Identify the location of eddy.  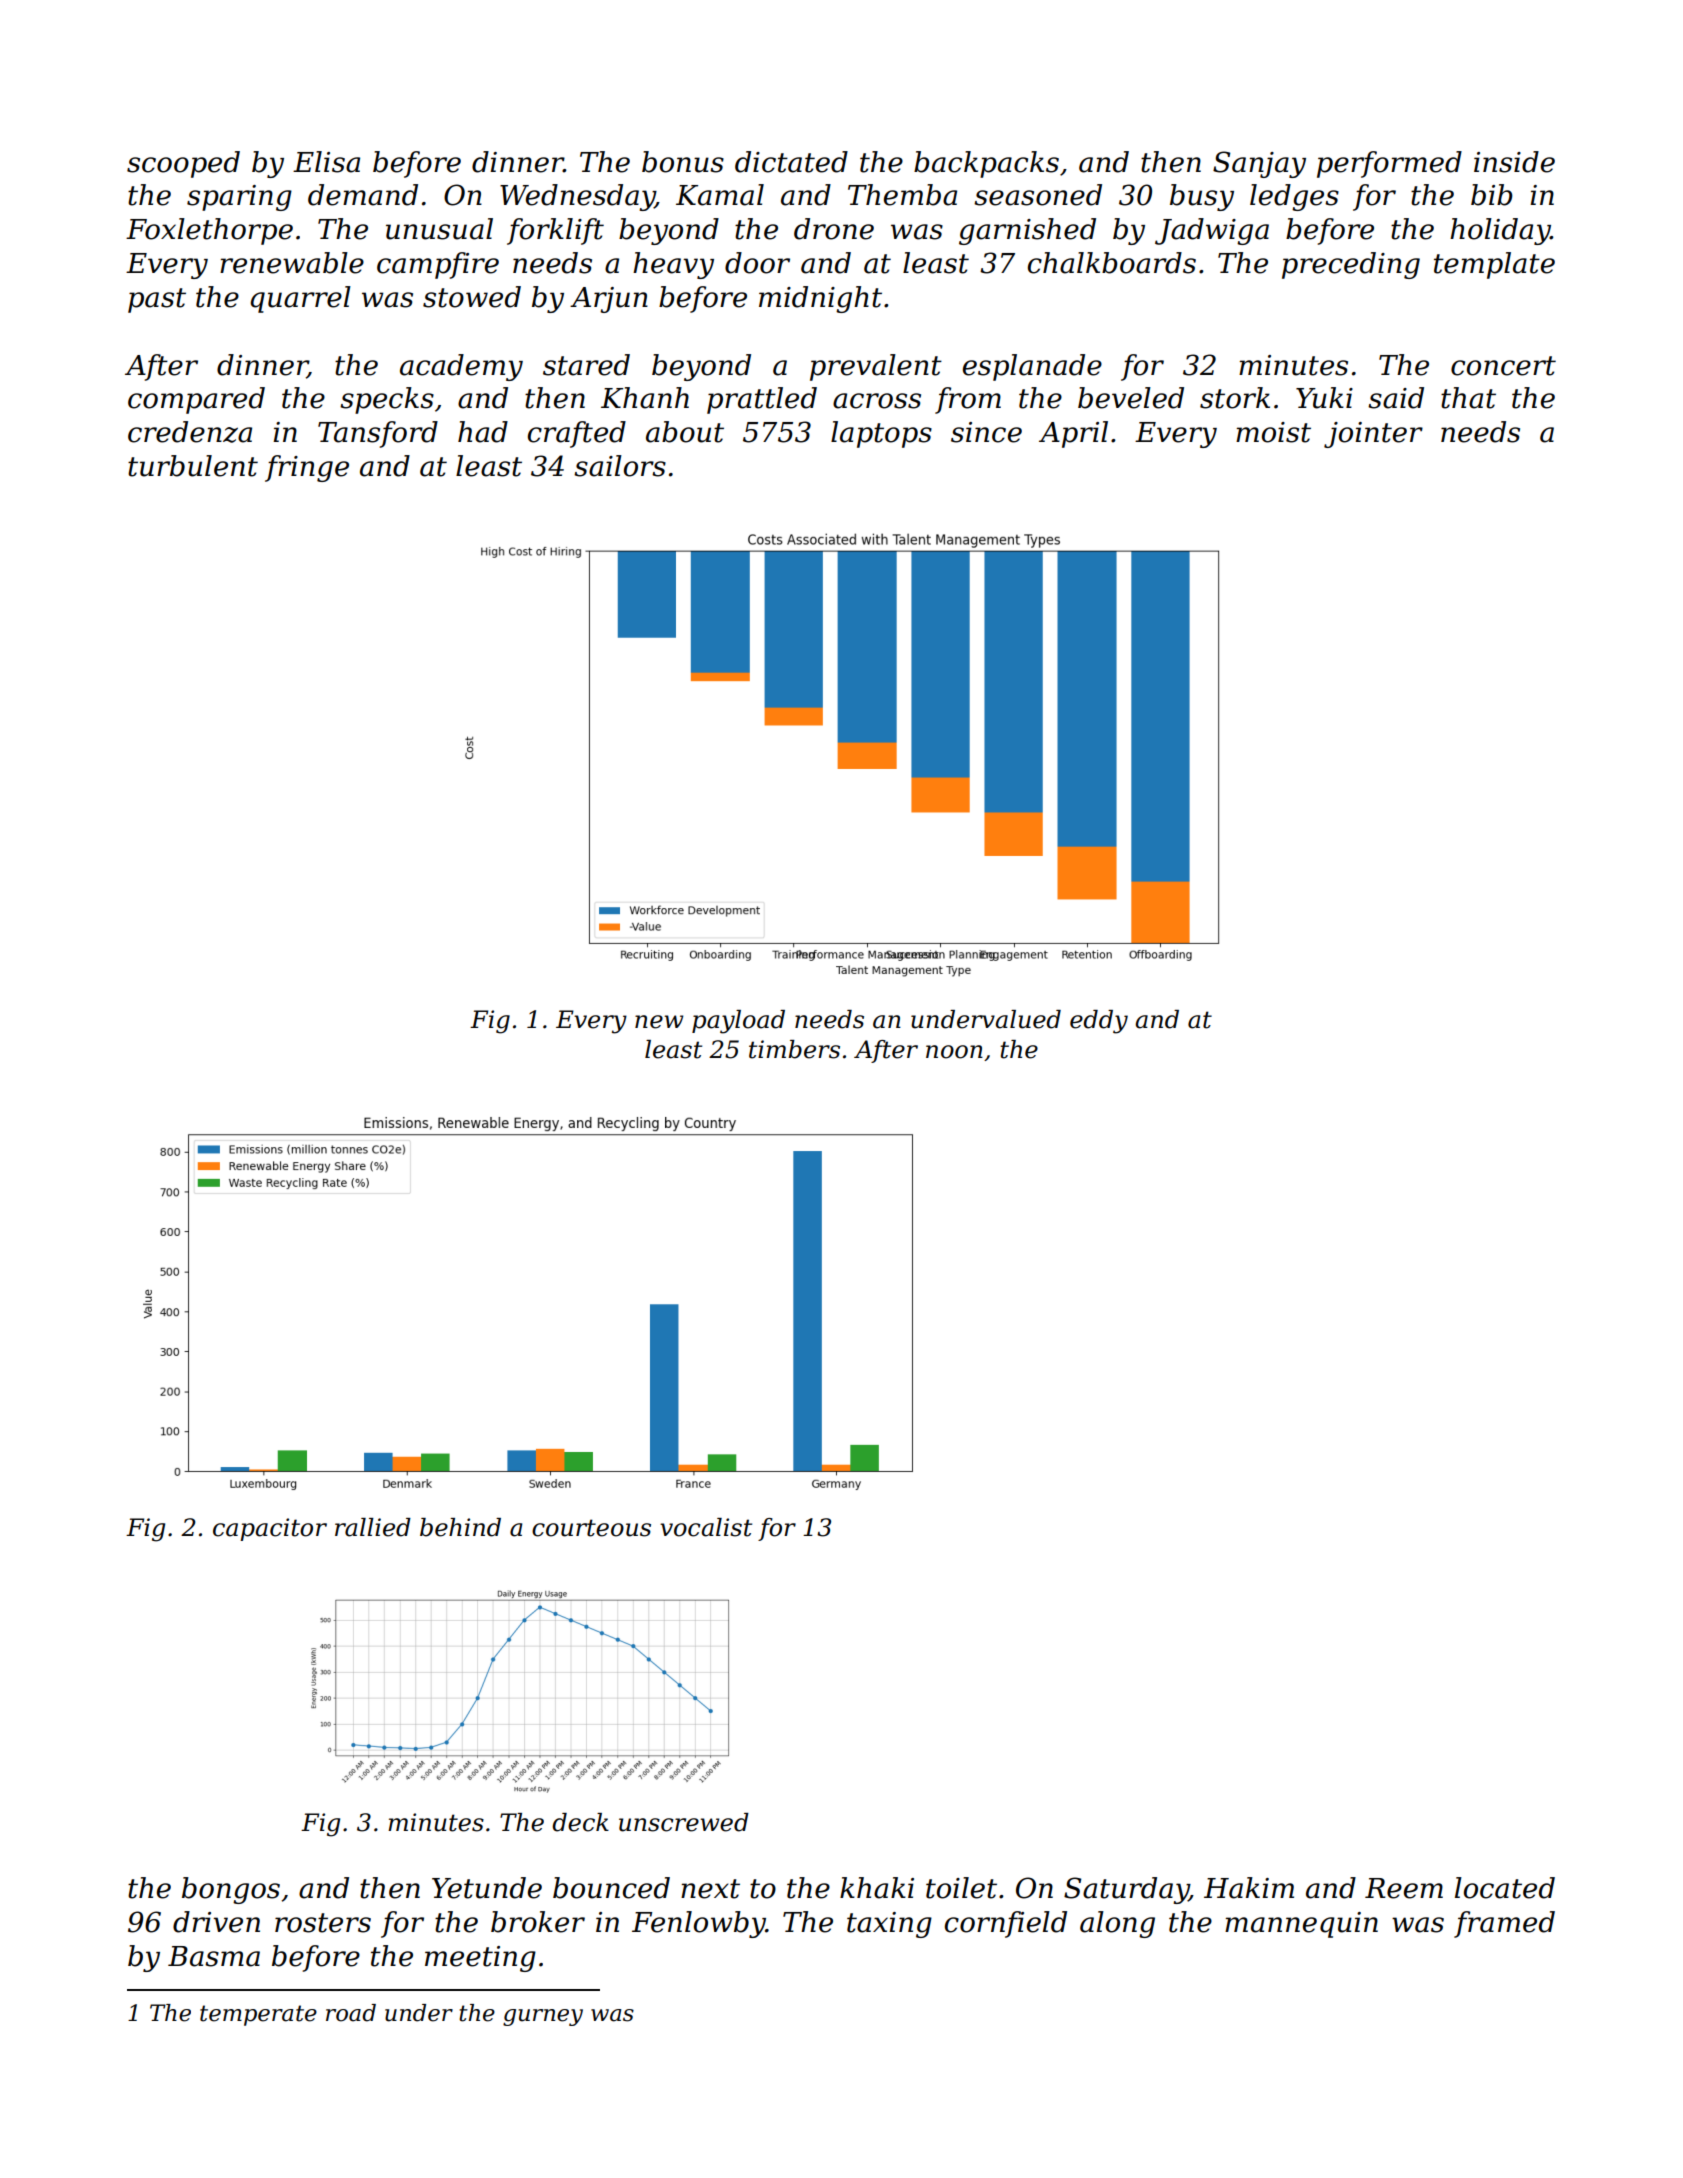
(1099, 1022).
